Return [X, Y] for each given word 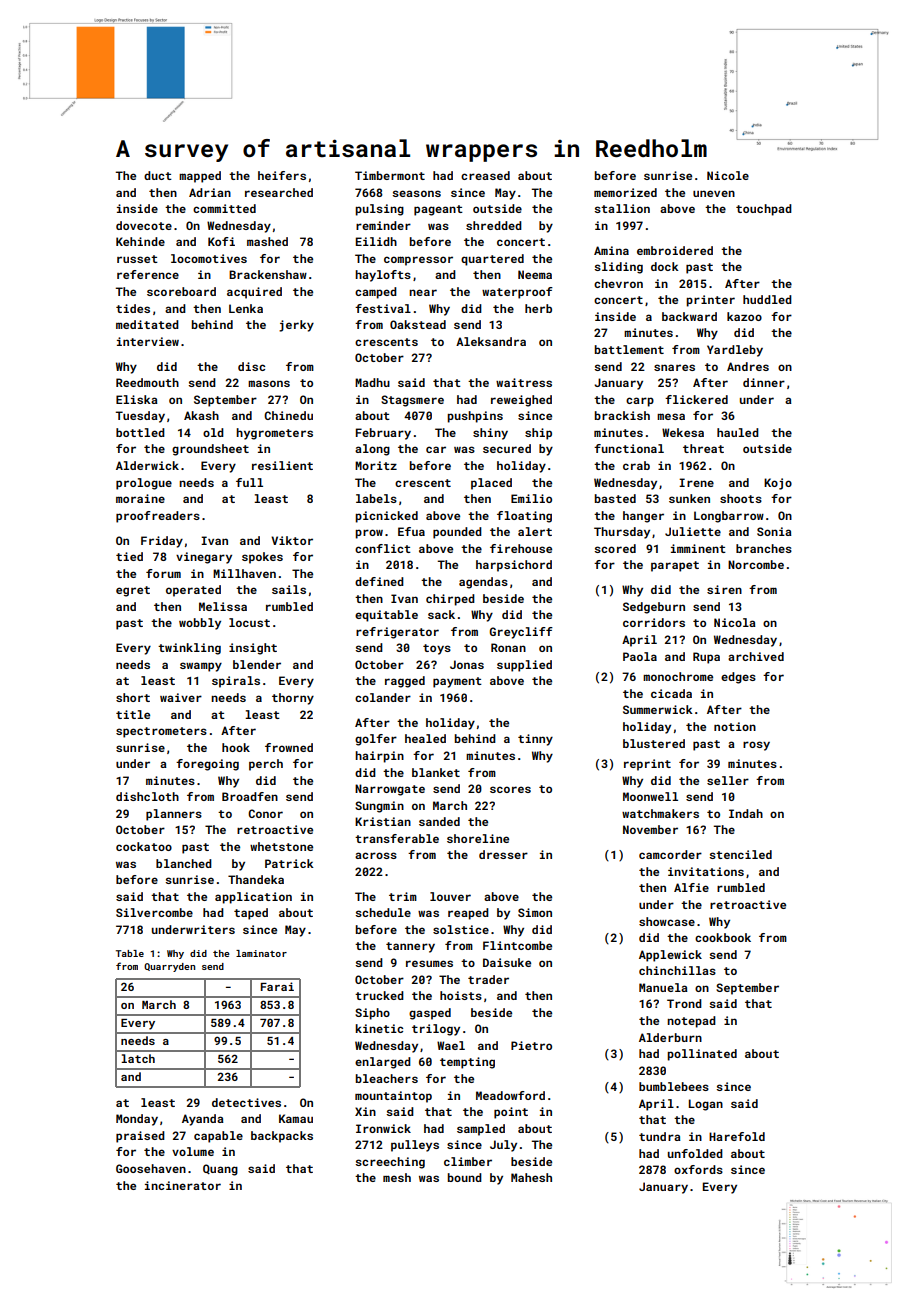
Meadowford [510, 1095]
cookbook [723, 937]
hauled [738, 432]
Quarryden [169, 967]
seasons [416, 193]
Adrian [210, 192]
